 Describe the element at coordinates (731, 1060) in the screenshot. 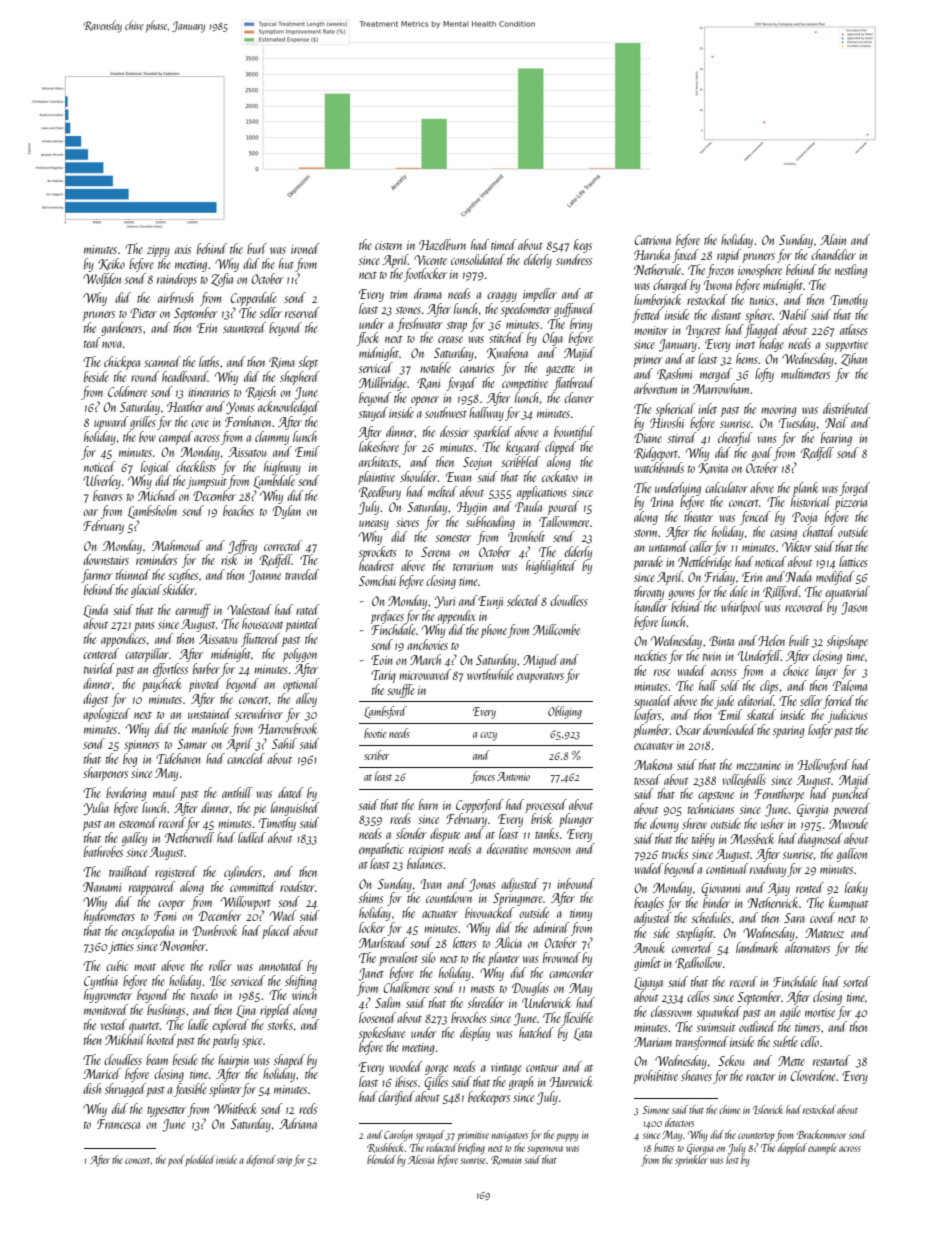

I see `Sekou` at that location.
